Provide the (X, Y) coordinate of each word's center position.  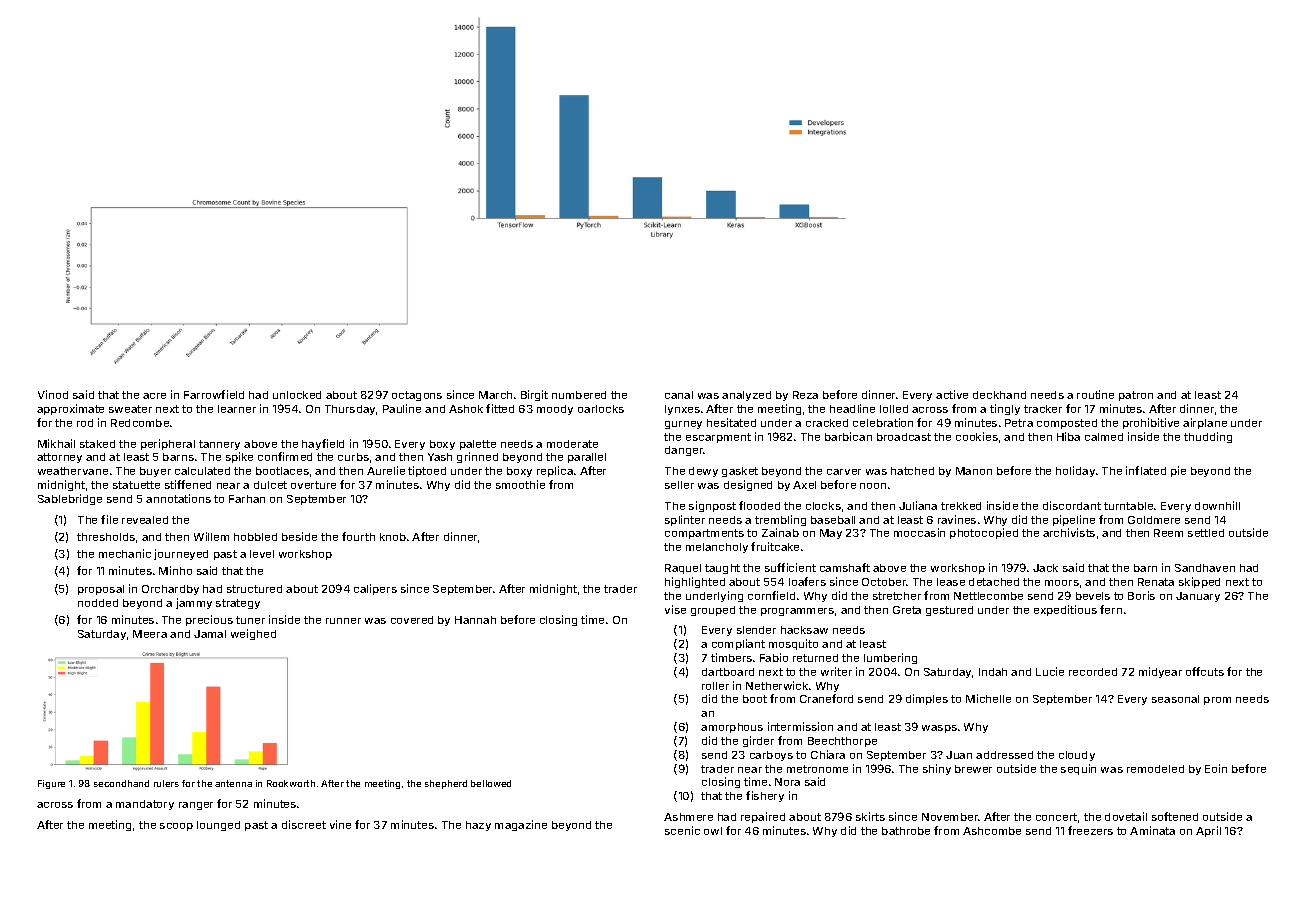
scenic (682, 830)
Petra (1019, 423)
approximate (70, 409)
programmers (797, 612)
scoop (176, 827)
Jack (1045, 568)
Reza (805, 395)
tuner (250, 620)
